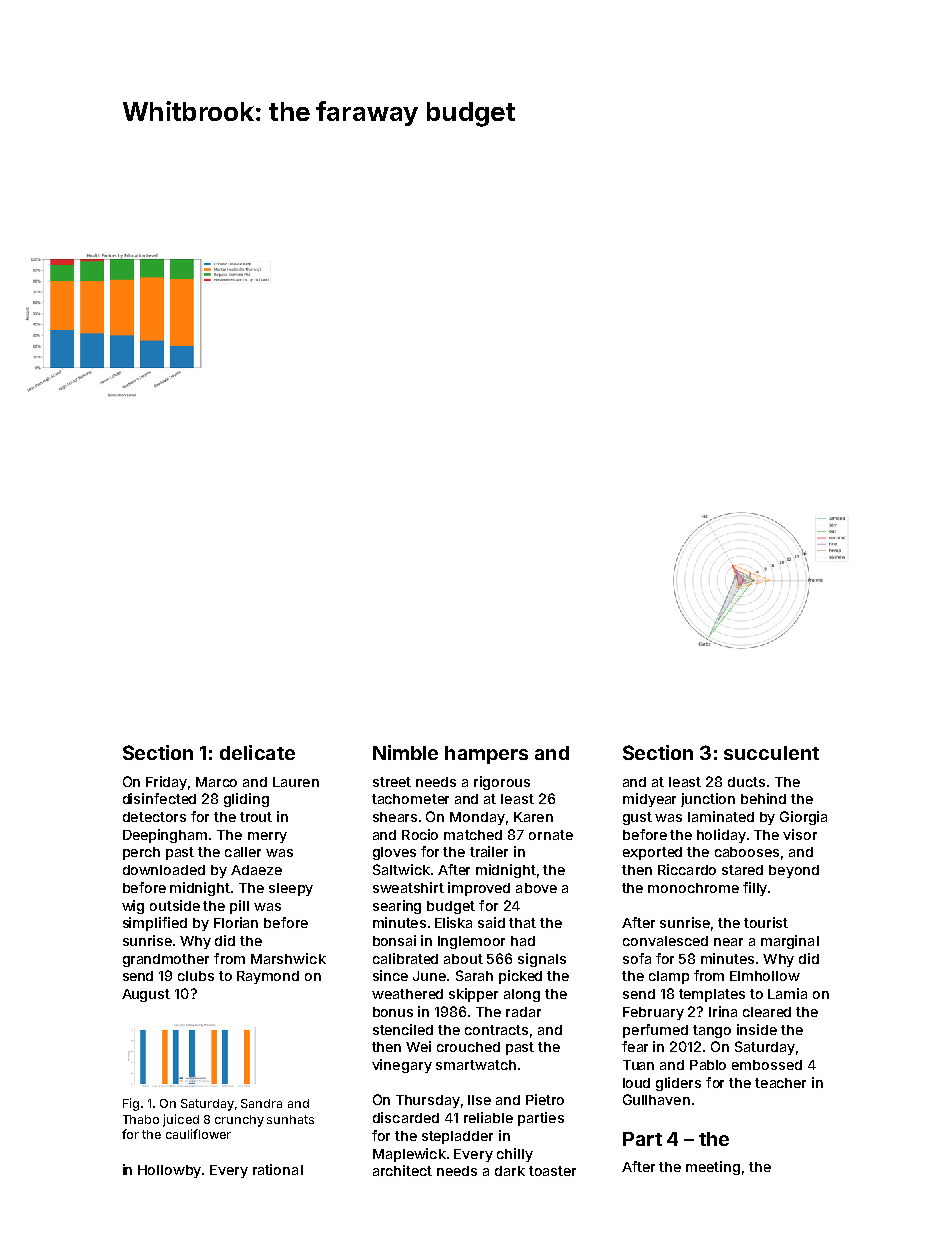 Image resolution: width=952 pixels, height=1233 pixels. What do you see at coordinates (656, 1099) in the screenshot?
I see `Gullhaven` at bounding box center [656, 1099].
